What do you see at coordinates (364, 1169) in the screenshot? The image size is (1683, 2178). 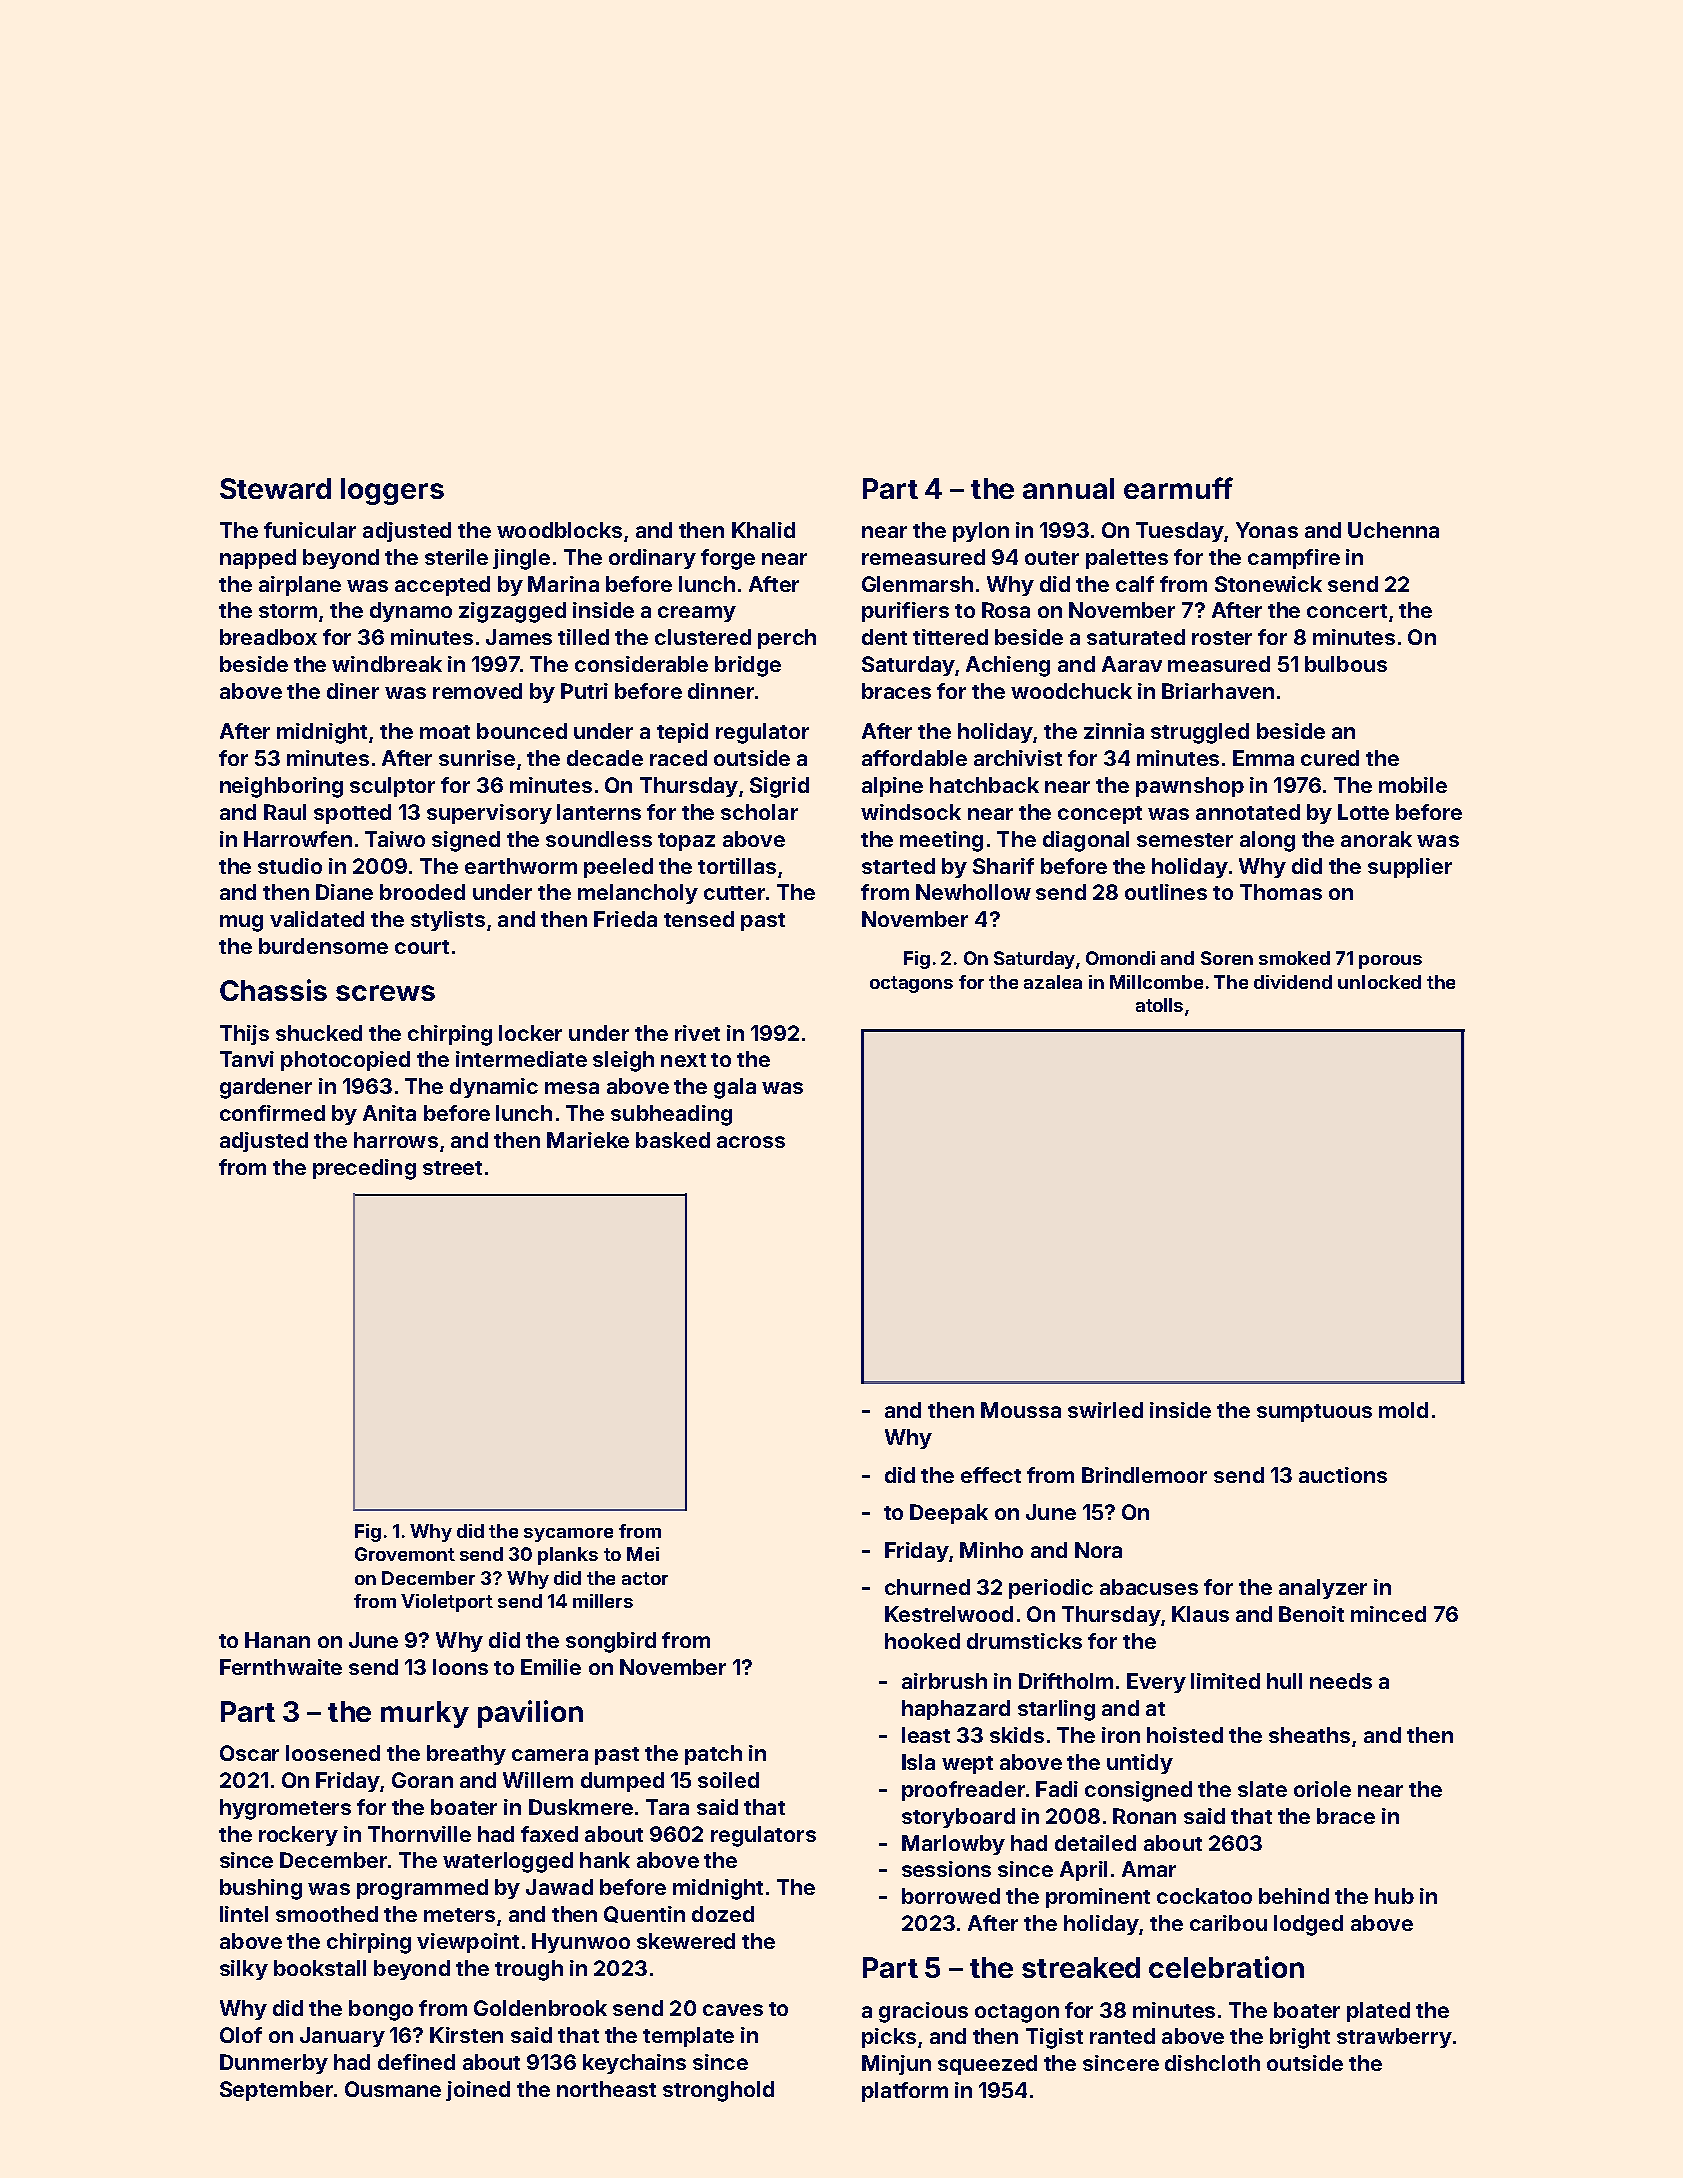 I see `preceding` at bounding box center [364, 1169].
